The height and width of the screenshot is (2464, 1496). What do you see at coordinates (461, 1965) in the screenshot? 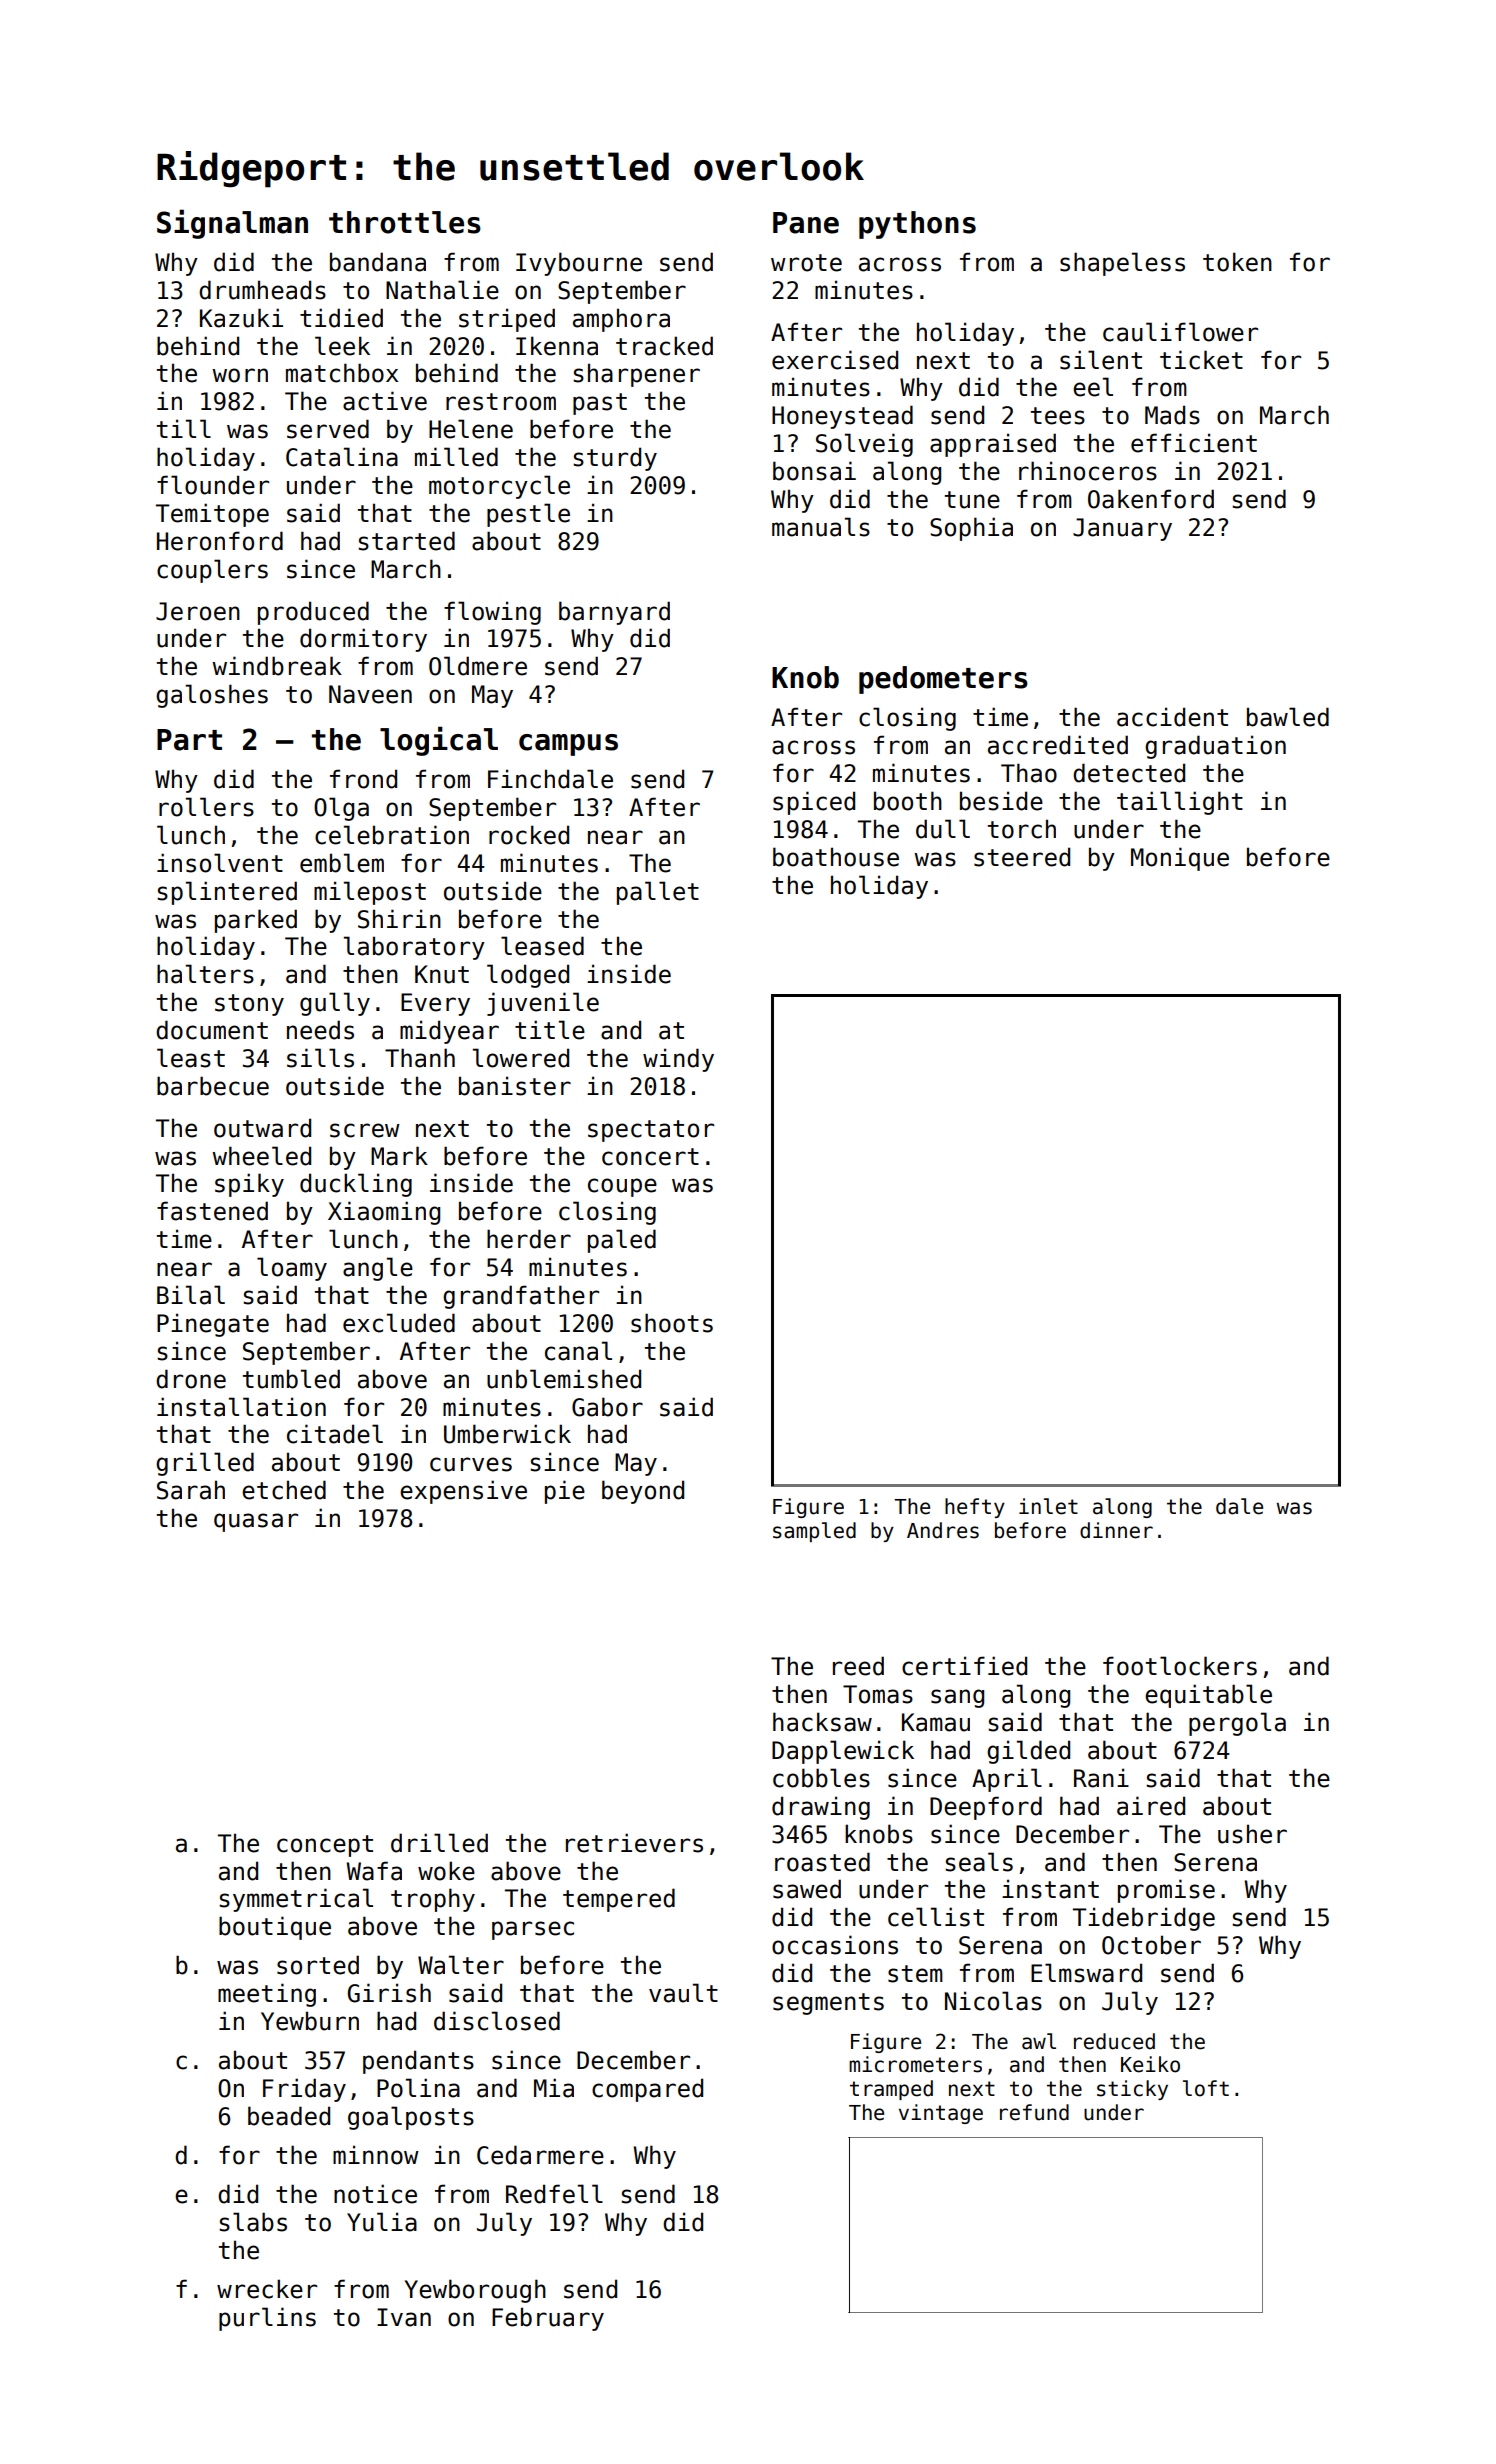
I see `Walter` at bounding box center [461, 1965].
